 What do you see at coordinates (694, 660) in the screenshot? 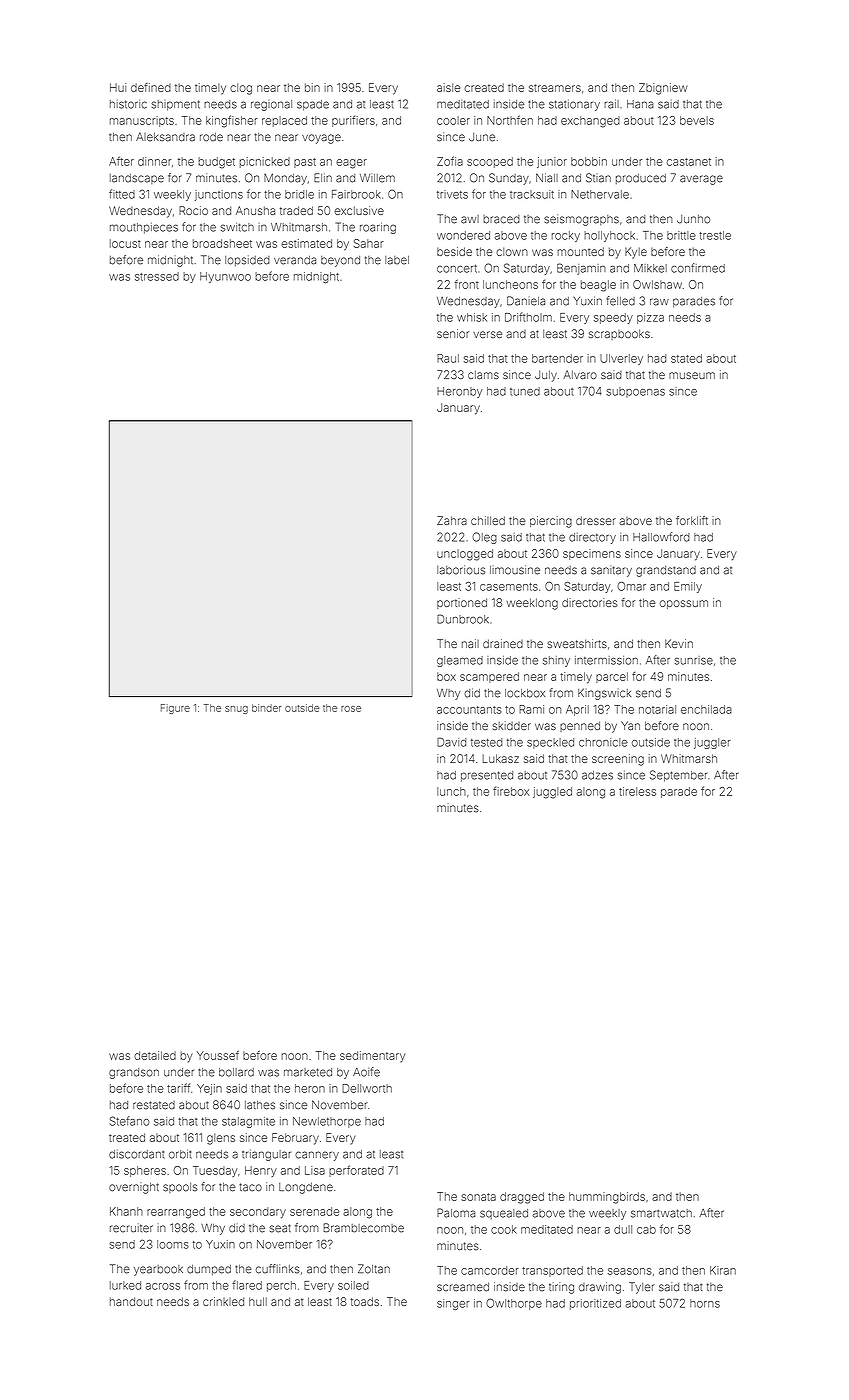
I see `sunrise` at bounding box center [694, 660].
